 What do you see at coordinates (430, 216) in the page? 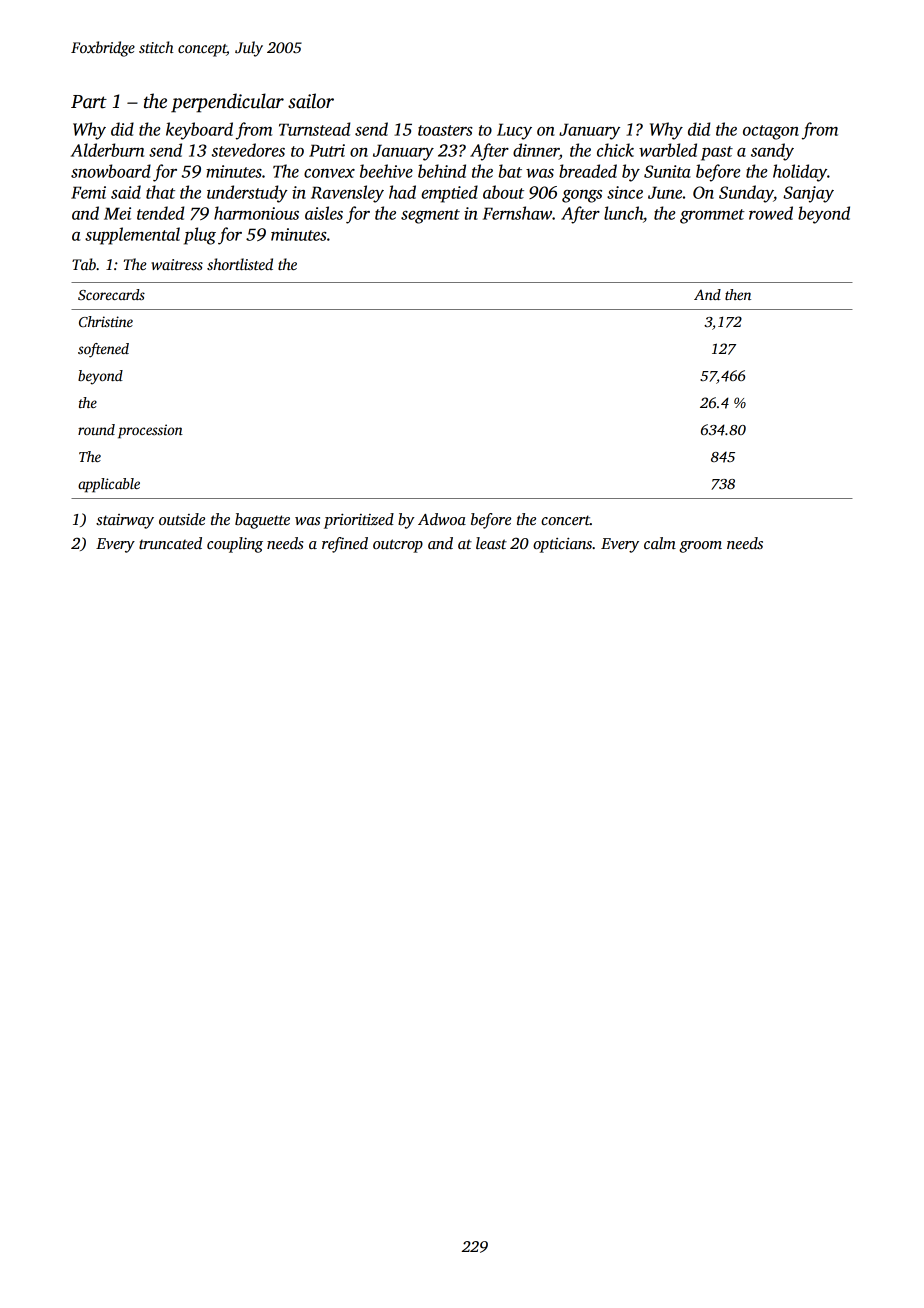
I see `segment` at bounding box center [430, 216].
